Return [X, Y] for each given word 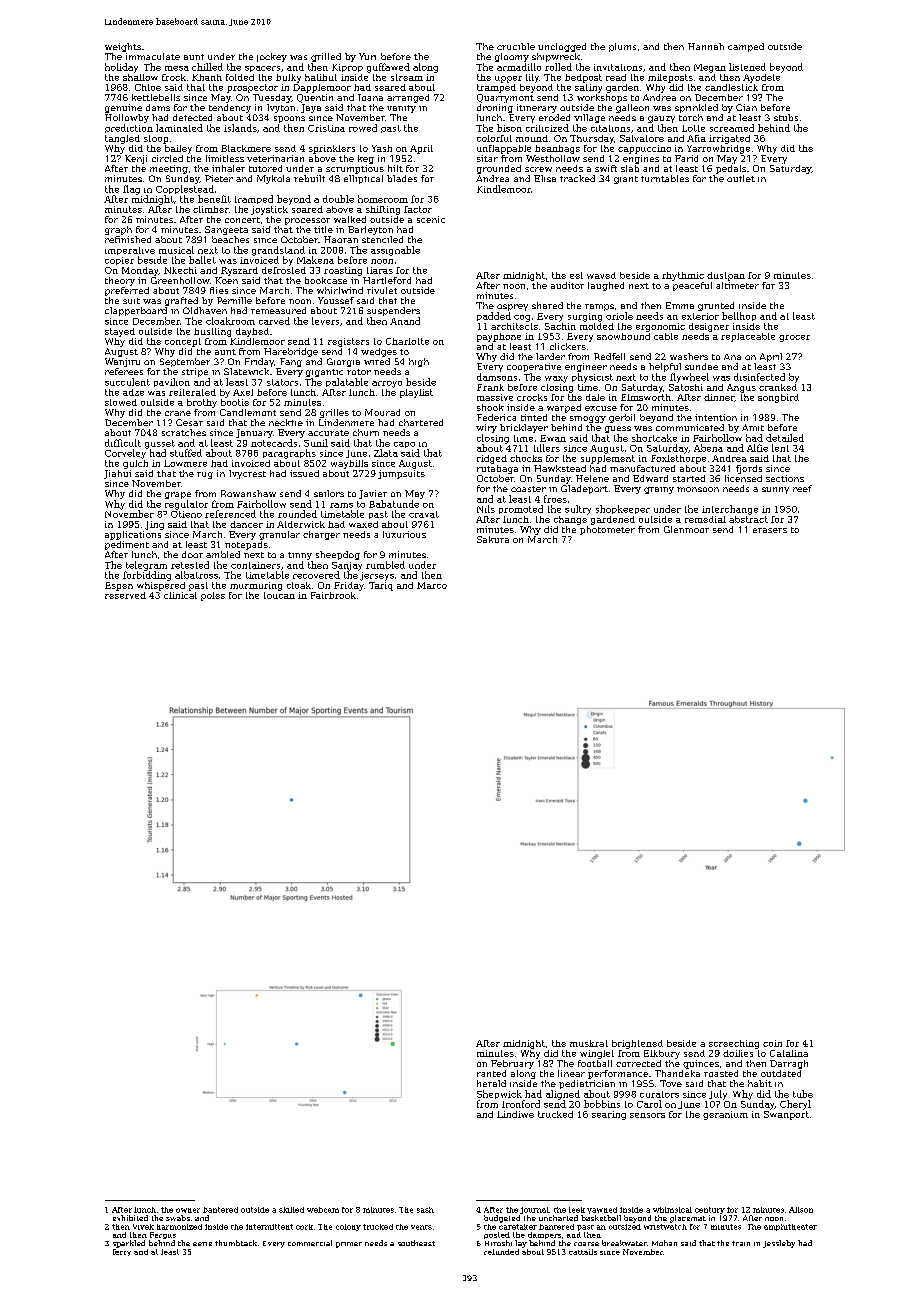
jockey [272, 57]
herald [491, 1083]
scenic [431, 219]
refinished [128, 239]
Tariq [381, 586]
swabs [178, 1218]
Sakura [493, 539]
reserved [125, 595]
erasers [770, 530]
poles [213, 596]
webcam [323, 1210]
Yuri [367, 56]
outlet [741, 178]
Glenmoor [686, 529]
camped [746, 47]
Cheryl [795, 1105]
